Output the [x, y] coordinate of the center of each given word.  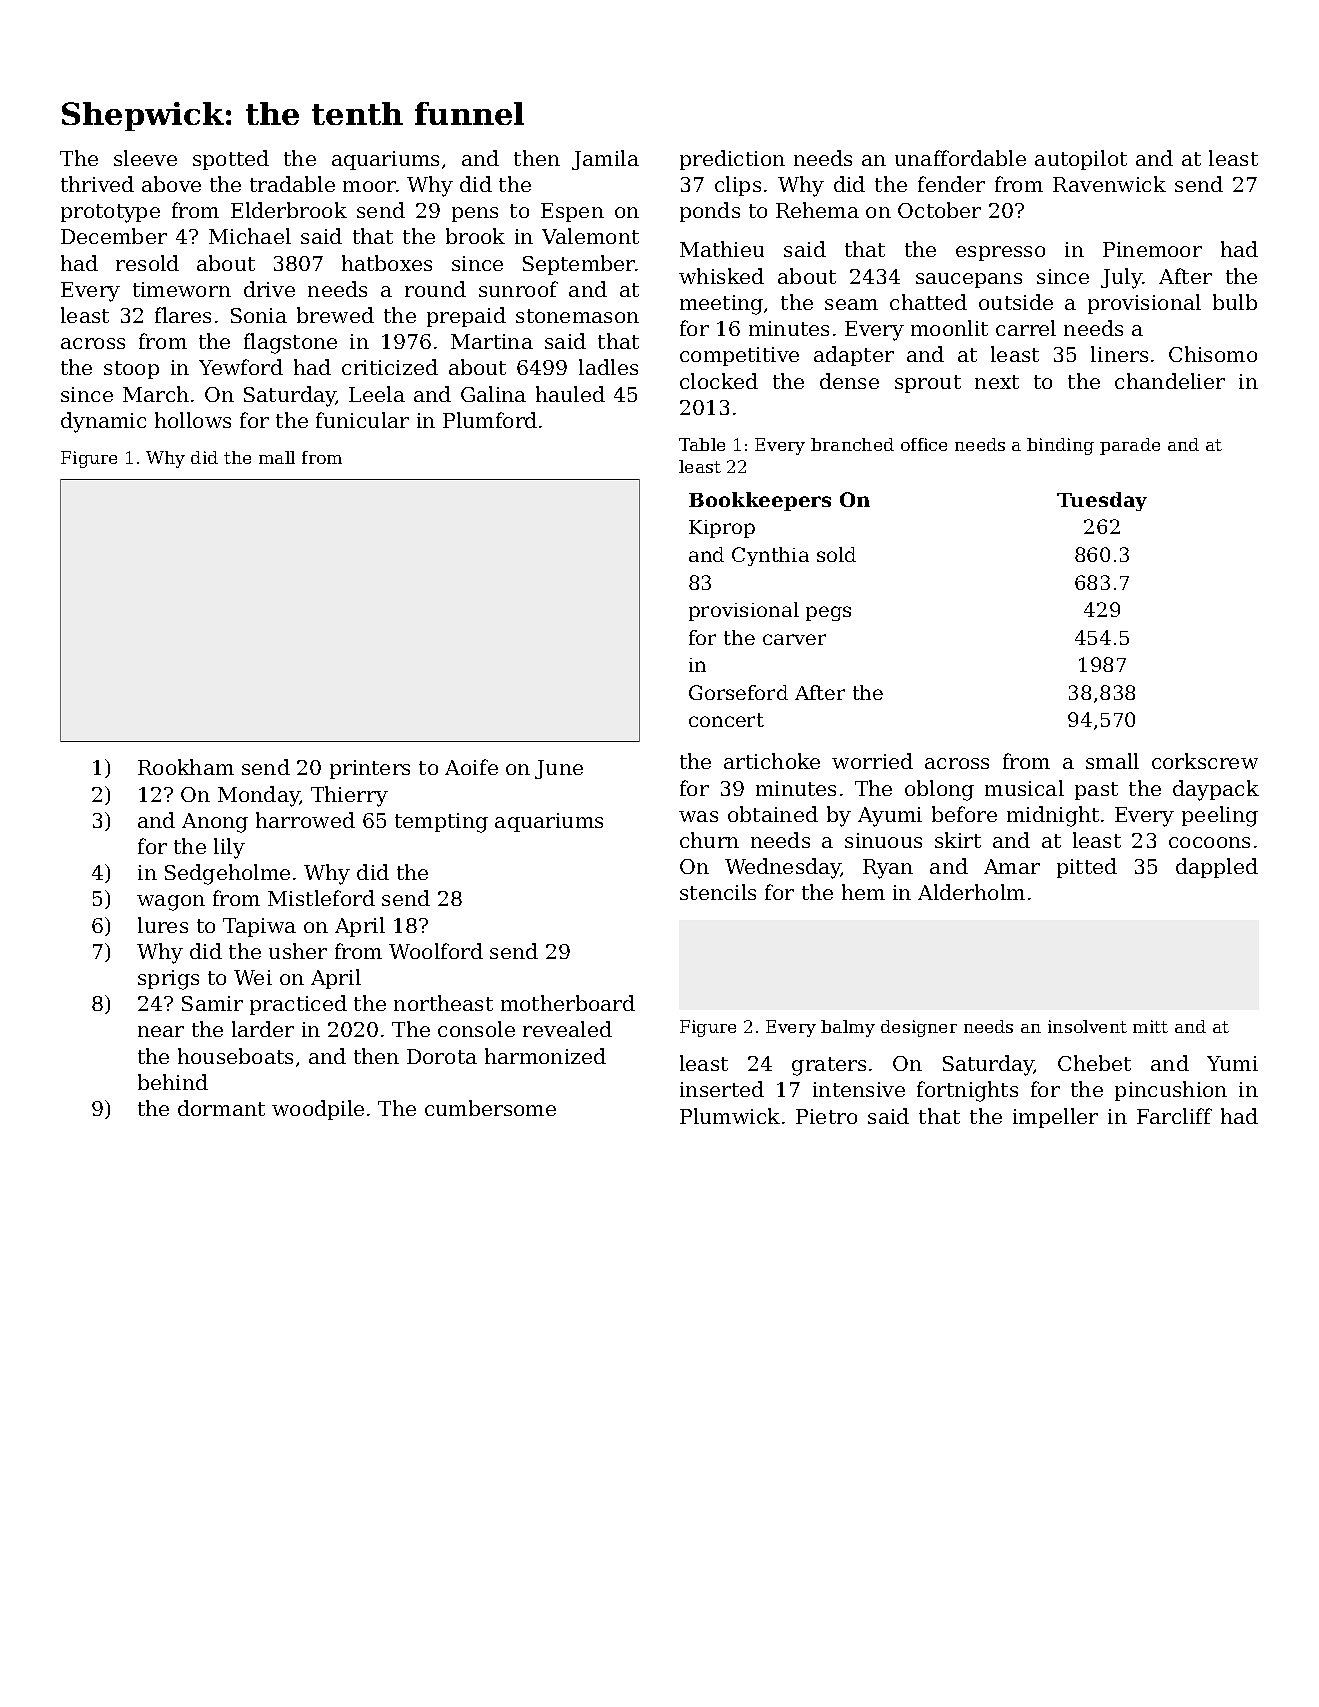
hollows [193, 420]
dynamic [103, 422]
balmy [848, 1028]
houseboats [235, 1056]
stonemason [577, 316]
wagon [171, 903]
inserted [722, 1089]
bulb [1235, 302]
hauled [570, 394]
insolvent [1087, 1026]
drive [269, 289]
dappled [1217, 868]
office [924, 444]
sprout [928, 384]
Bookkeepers [760, 501]
